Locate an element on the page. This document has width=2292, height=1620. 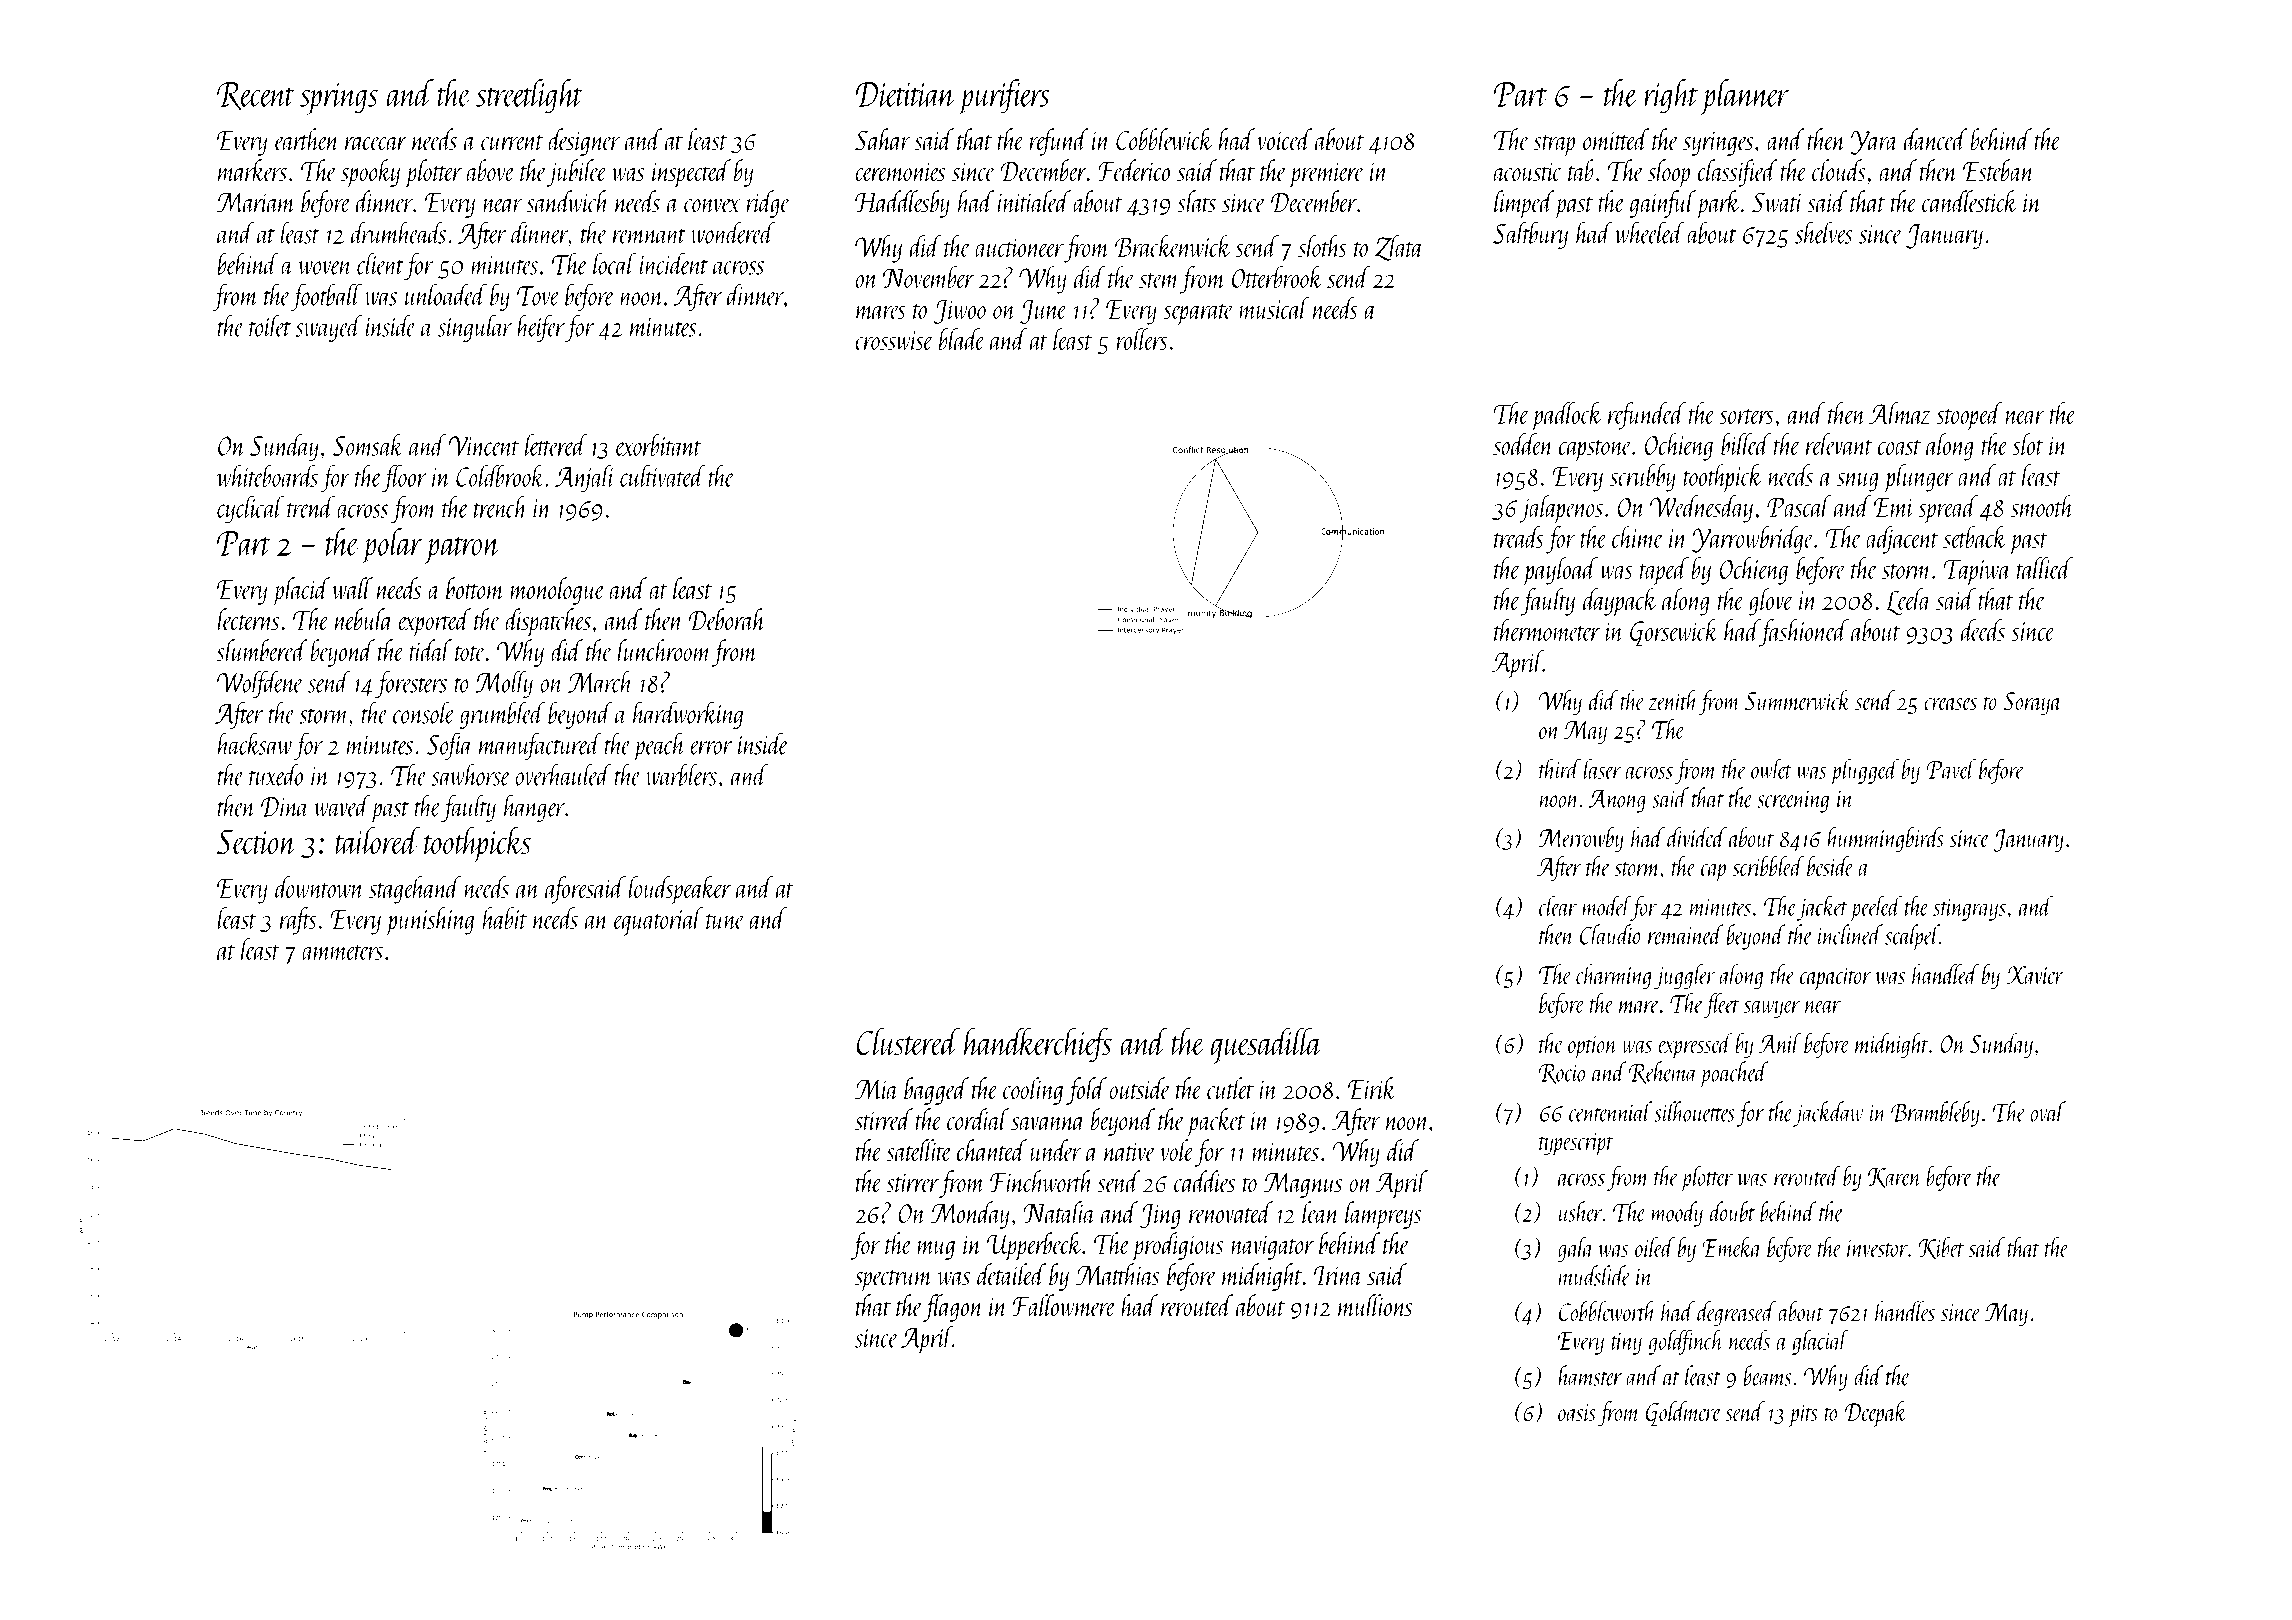
flagon is located at coordinates (953, 1308).
